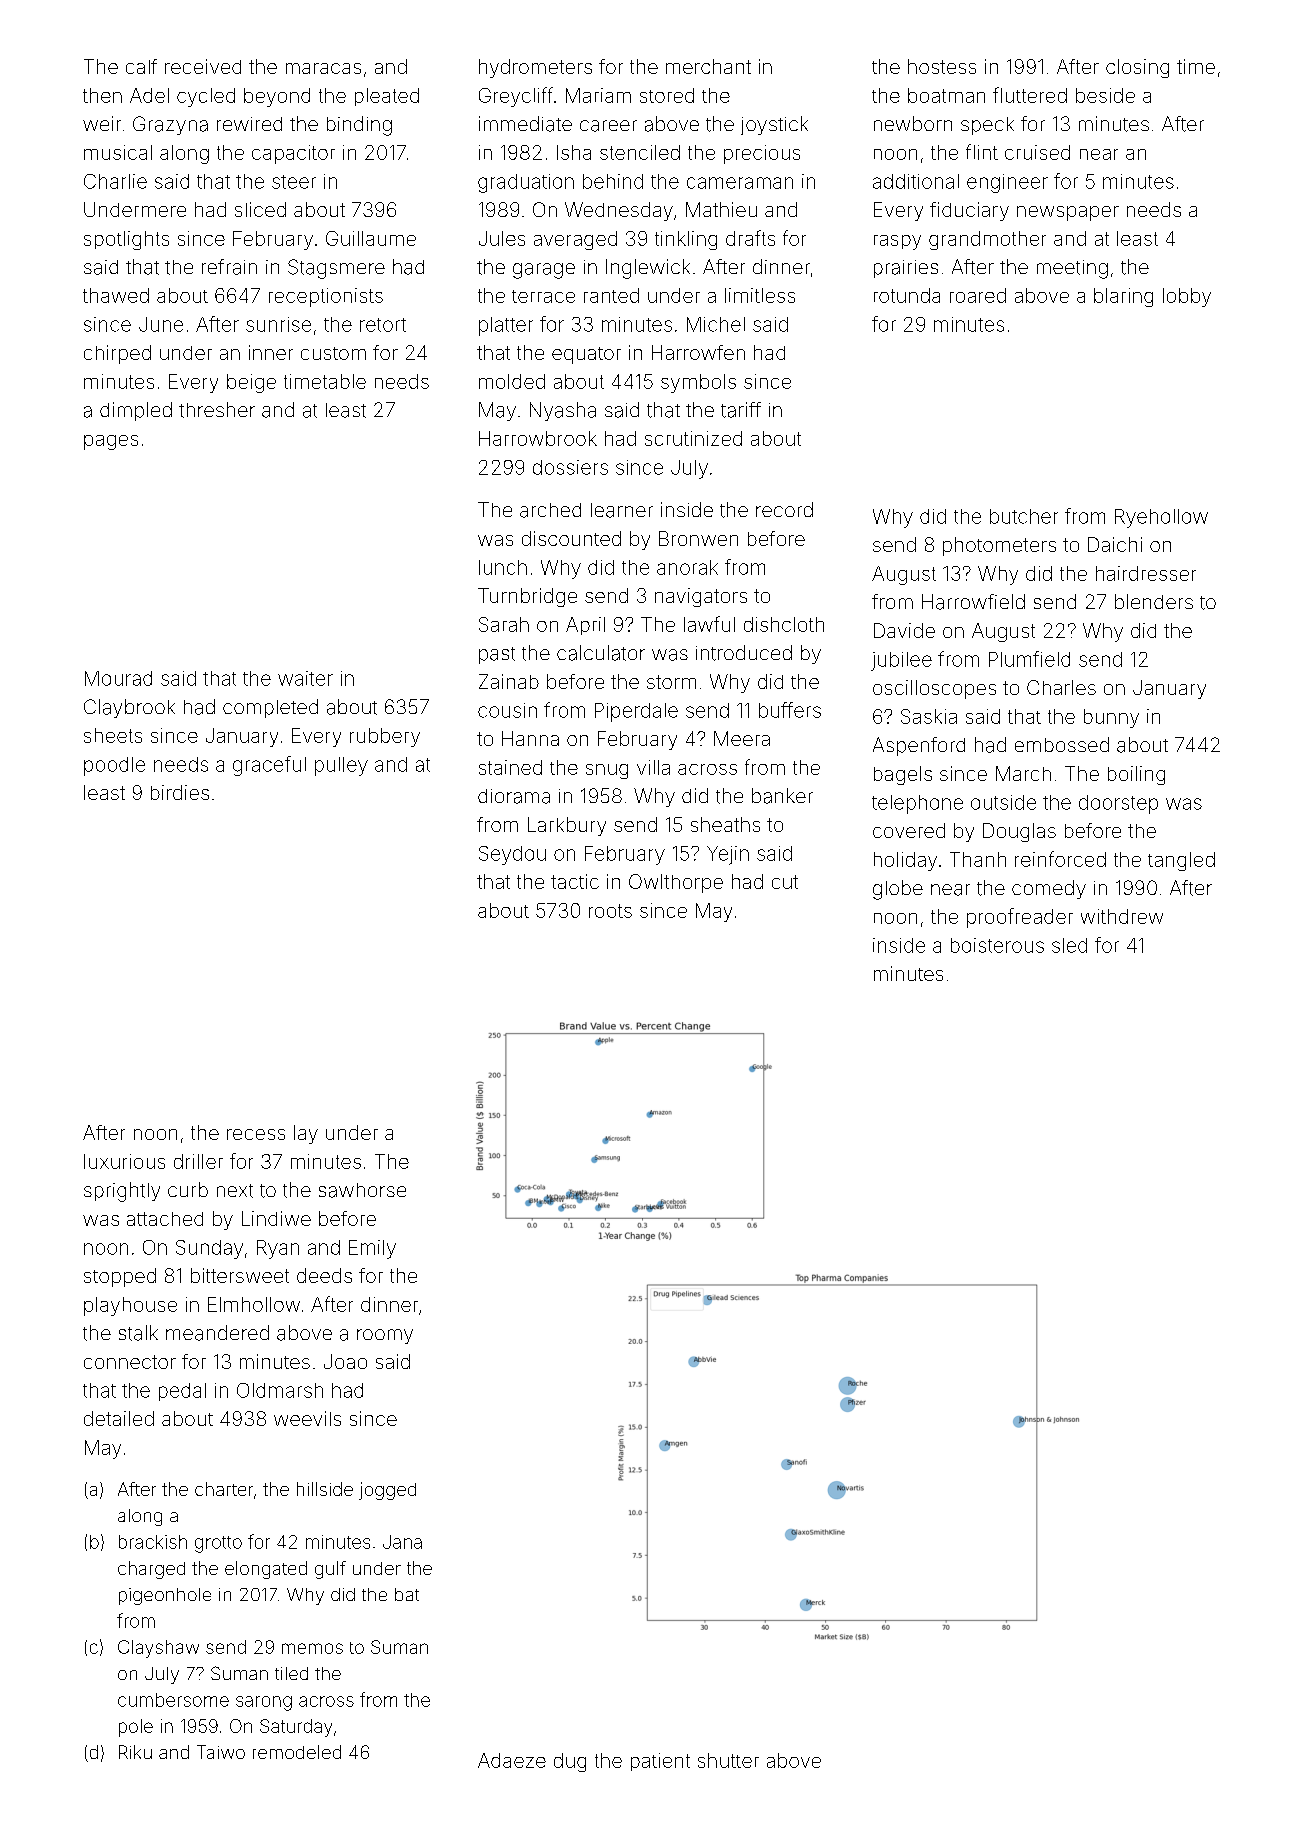 This document has width=1305, height=1846. I want to click on calf, so click(141, 66).
